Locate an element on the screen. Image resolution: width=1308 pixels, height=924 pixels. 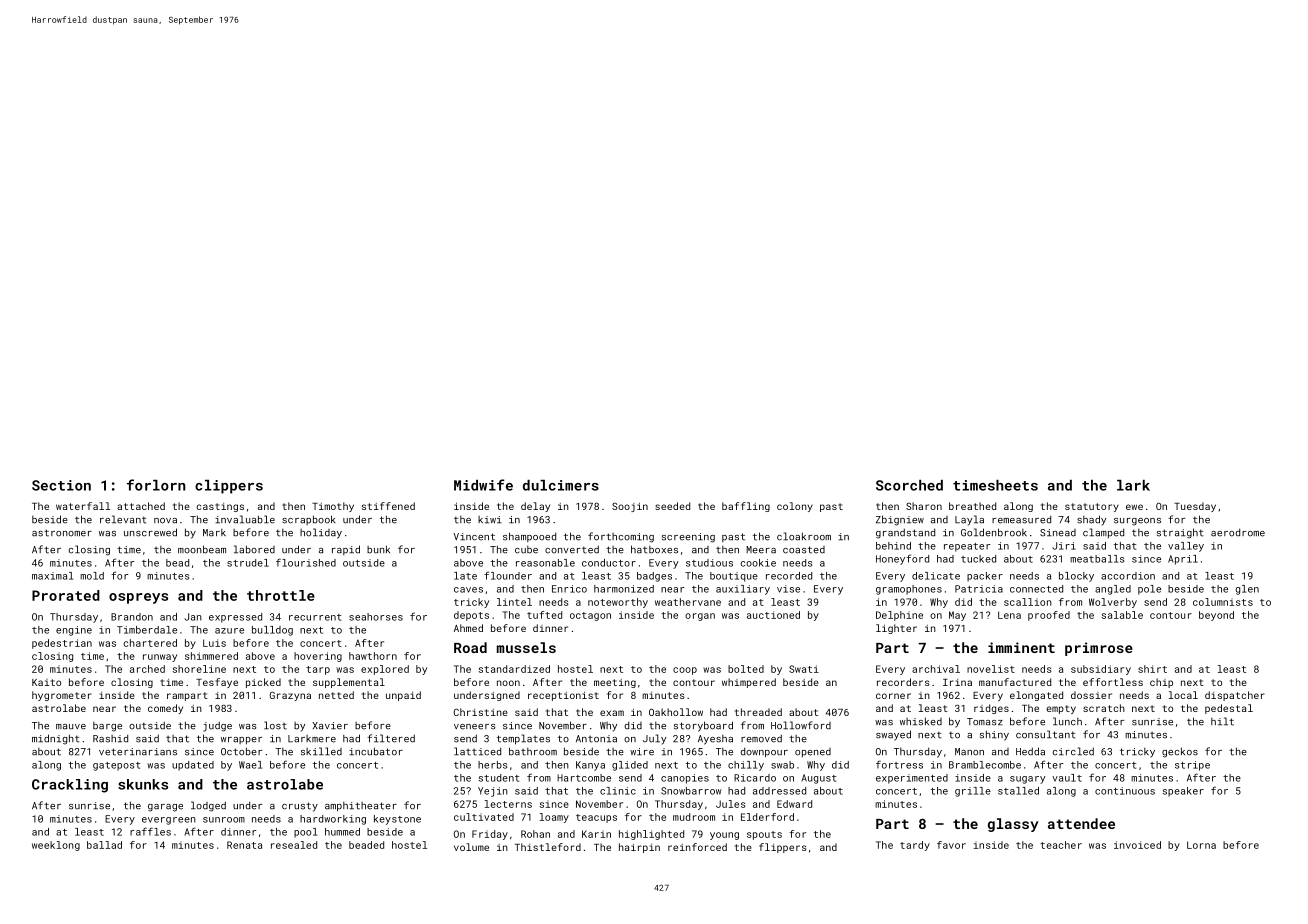
whimpered is located at coordinates (749, 683).
